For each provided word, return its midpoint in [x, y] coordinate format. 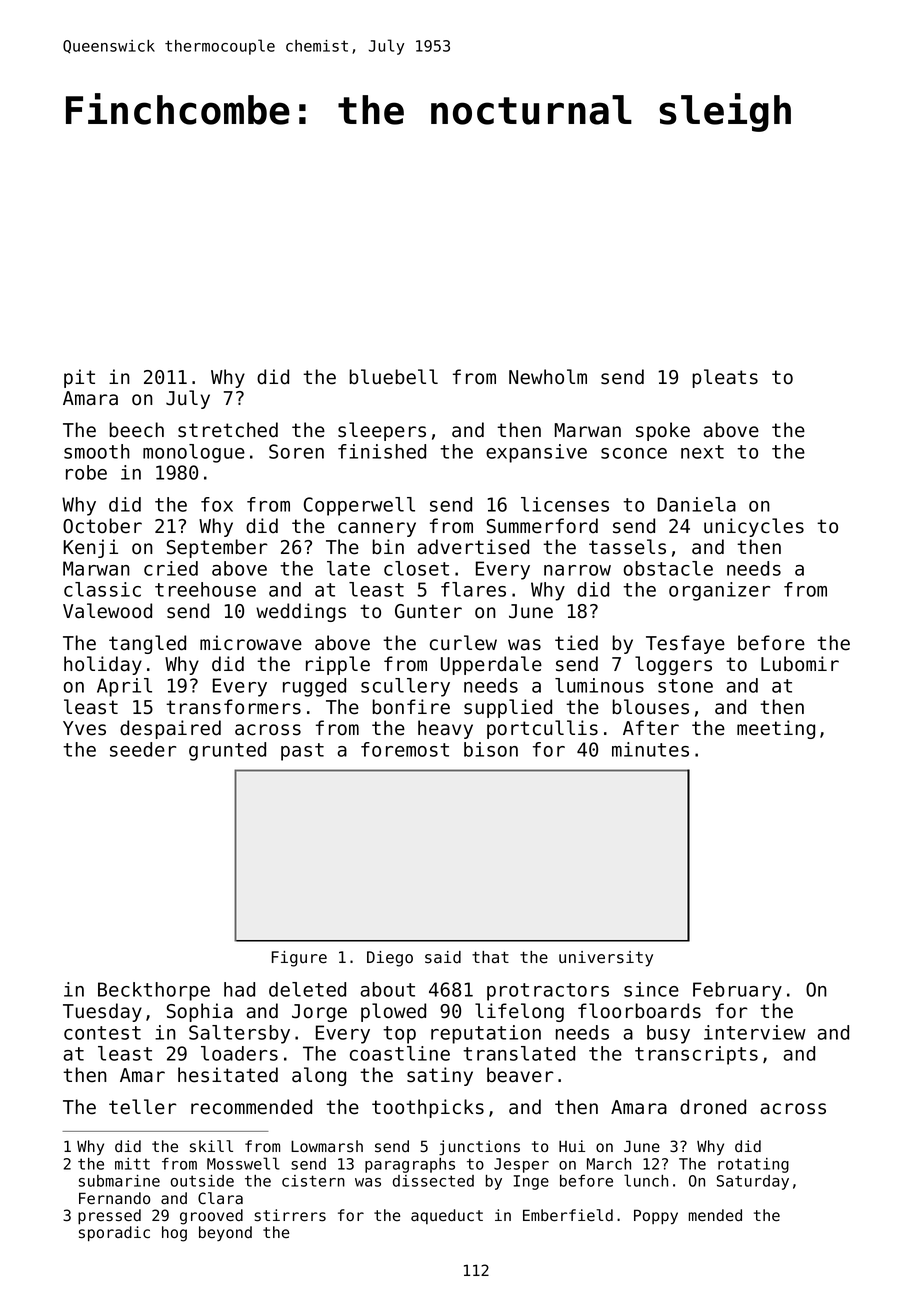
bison [491, 749]
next [702, 452]
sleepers [382, 431]
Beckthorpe [154, 991]
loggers [673, 665]
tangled [147, 644]
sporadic [114, 1233]
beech [137, 430]
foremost [405, 749]
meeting [776, 729]
